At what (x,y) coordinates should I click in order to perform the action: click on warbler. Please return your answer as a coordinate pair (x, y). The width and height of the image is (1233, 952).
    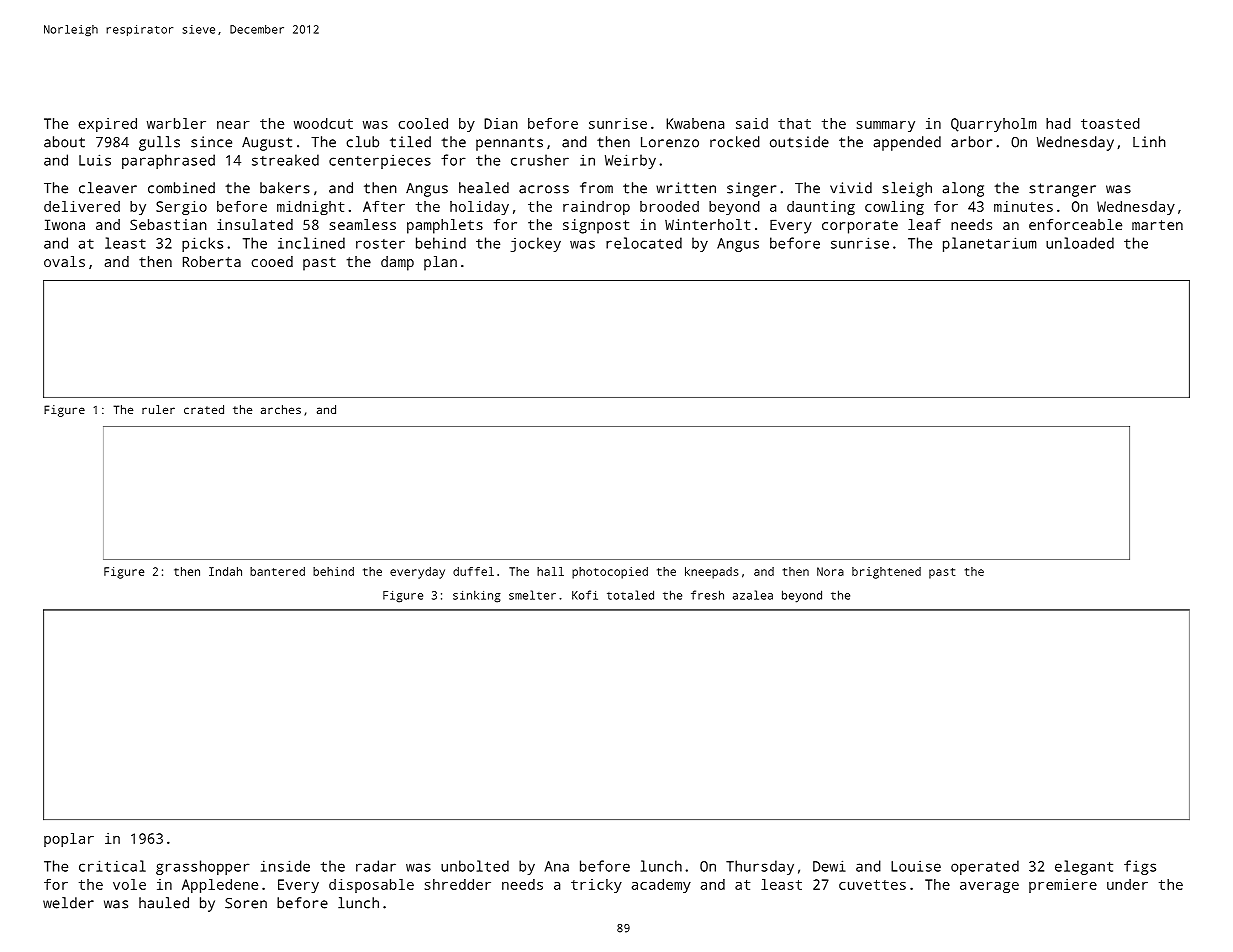
    Looking at the image, I should click on (176, 123).
